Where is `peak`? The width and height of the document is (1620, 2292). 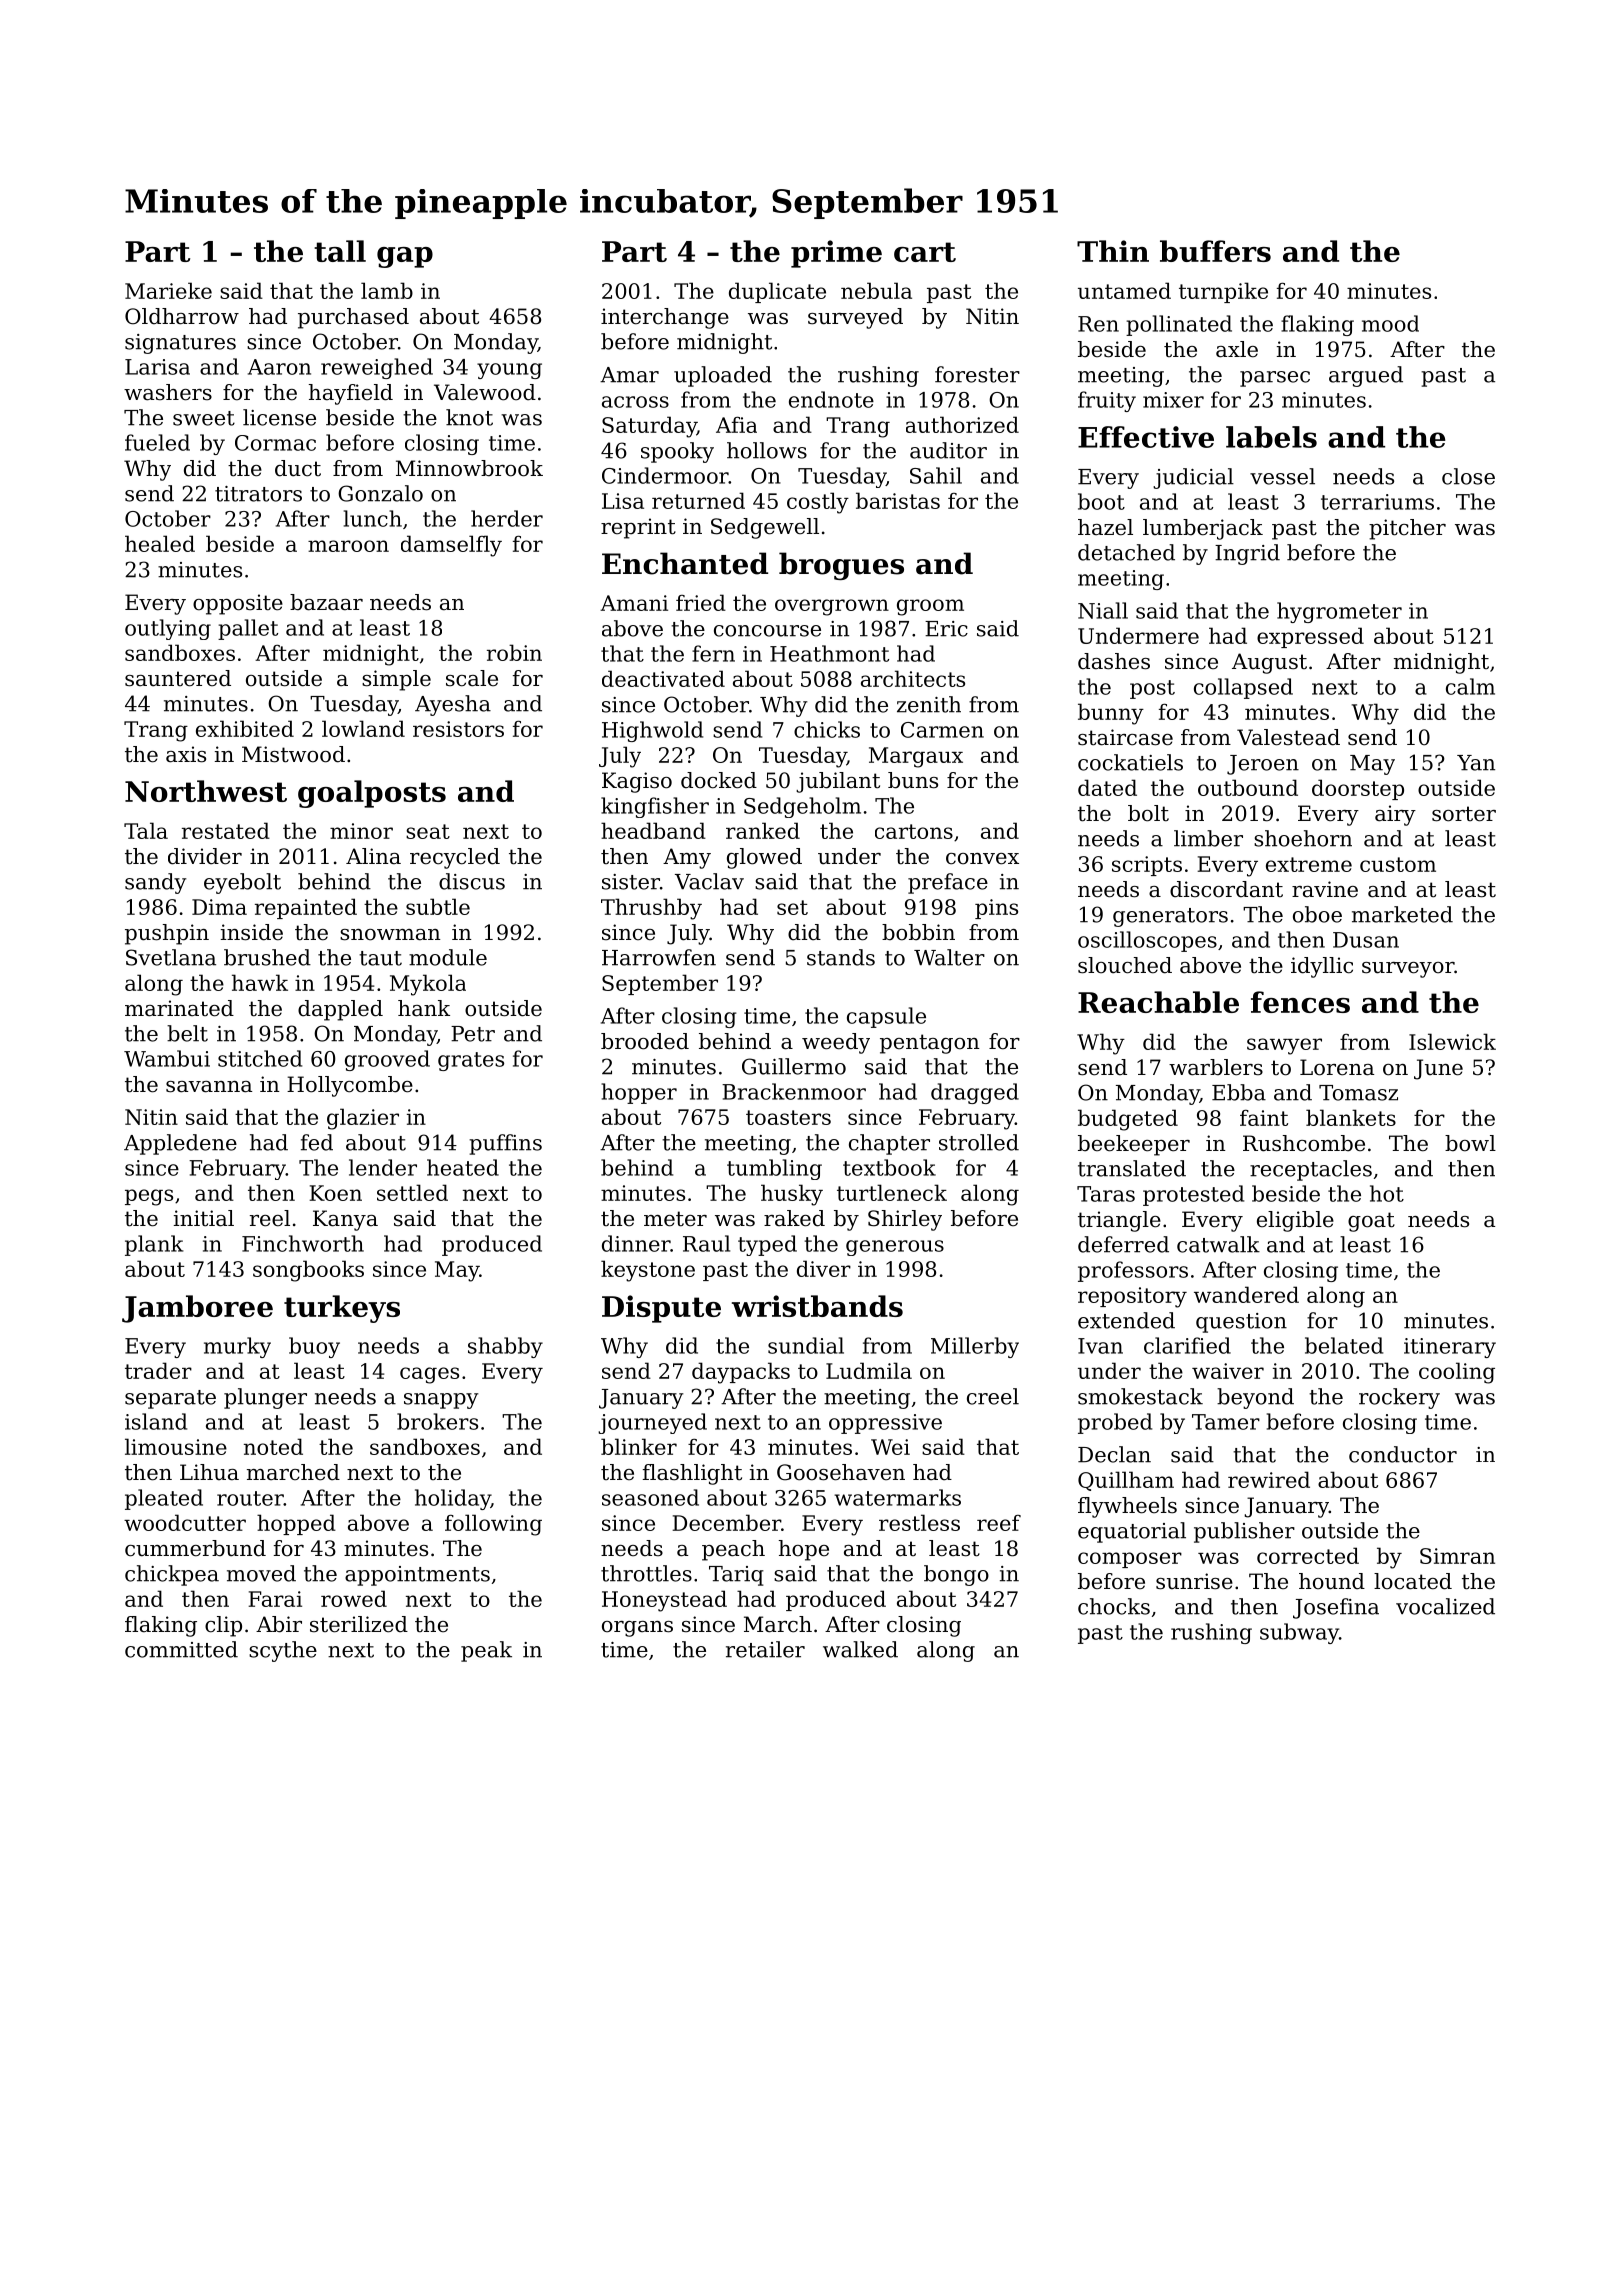
peak is located at coordinates (486, 1651).
